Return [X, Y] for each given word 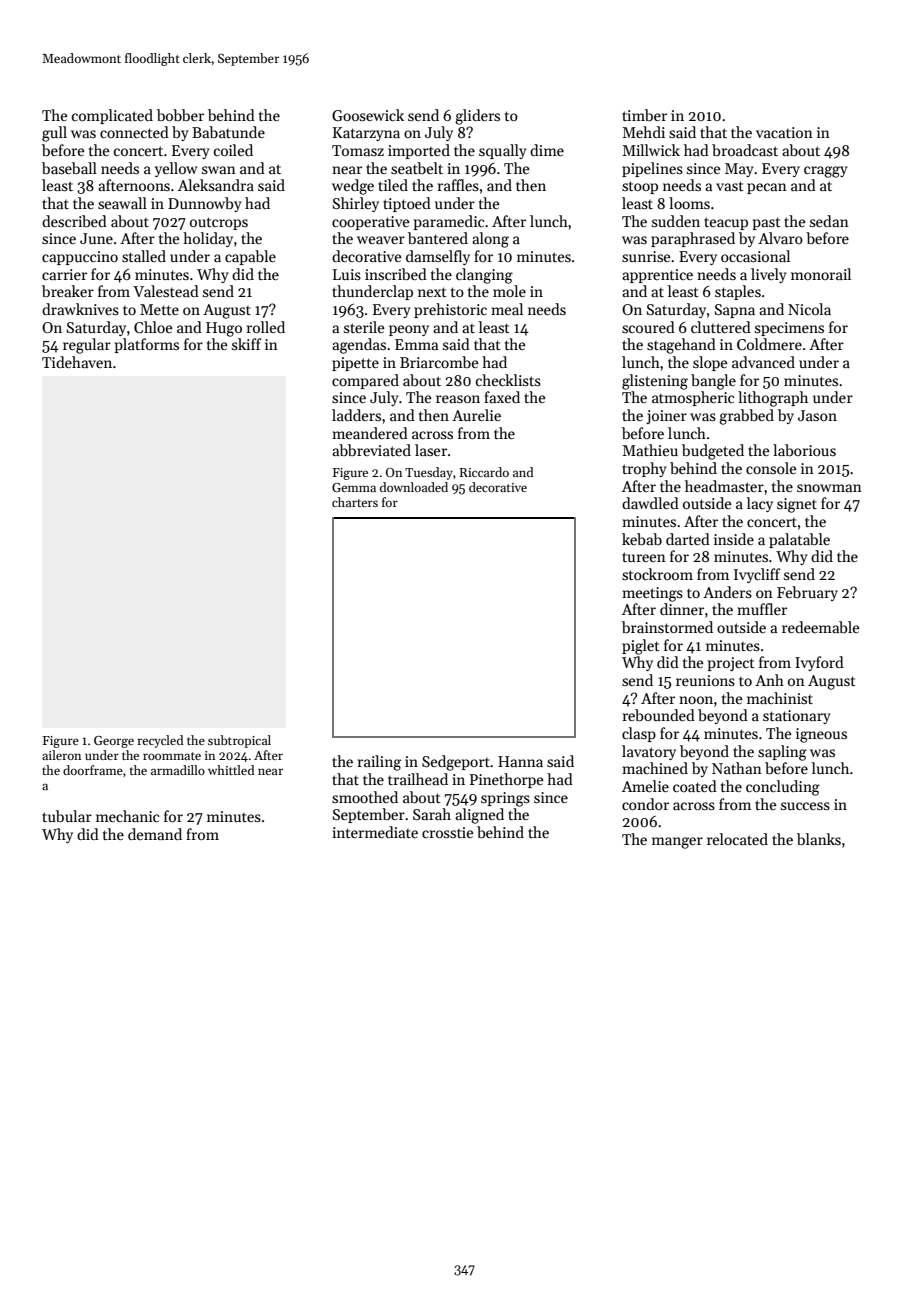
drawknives [80, 309]
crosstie [448, 832]
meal [507, 309]
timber [644, 115]
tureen [644, 557]
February [807, 593]
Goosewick [368, 115]
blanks [819, 839]
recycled [160, 741]
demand [155, 834]
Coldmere [769, 344]
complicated [112, 116]
